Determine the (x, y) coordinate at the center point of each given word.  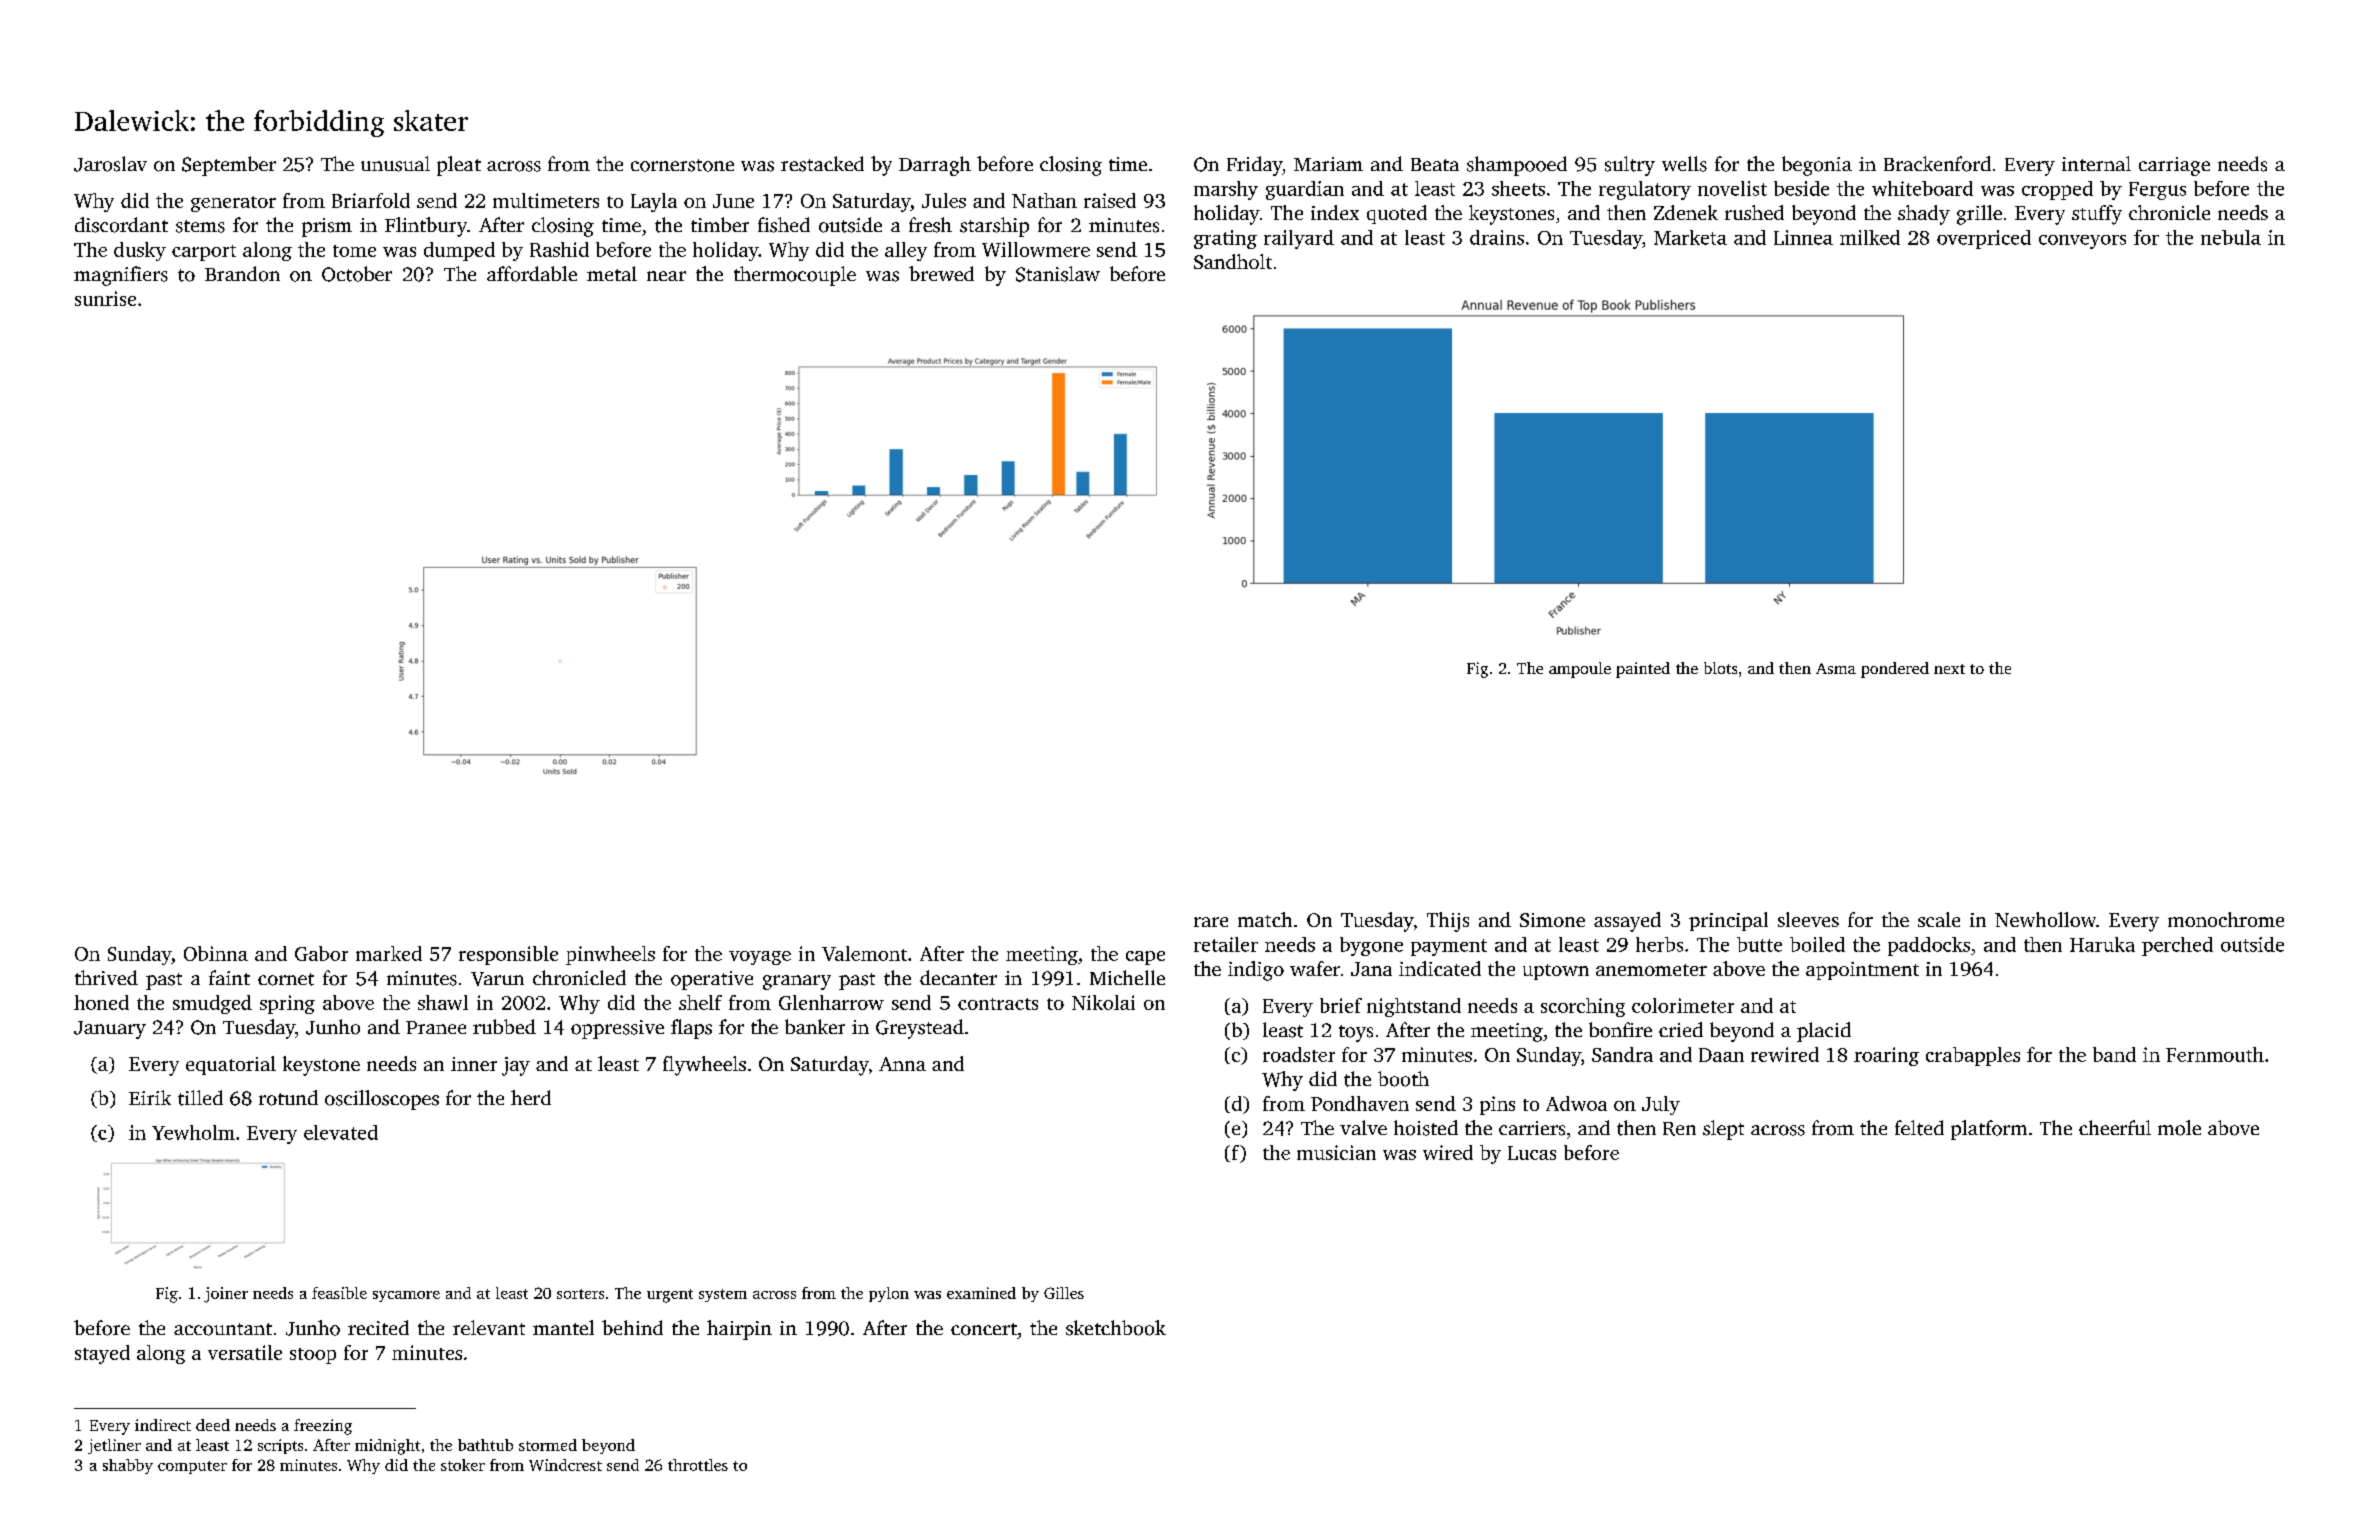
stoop (313, 1356)
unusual (395, 164)
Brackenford (1937, 164)
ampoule (1580, 670)
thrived (106, 977)
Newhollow (2045, 919)
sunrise (105, 298)
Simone (1552, 920)
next (1949, 669)
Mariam (1328, 164)
